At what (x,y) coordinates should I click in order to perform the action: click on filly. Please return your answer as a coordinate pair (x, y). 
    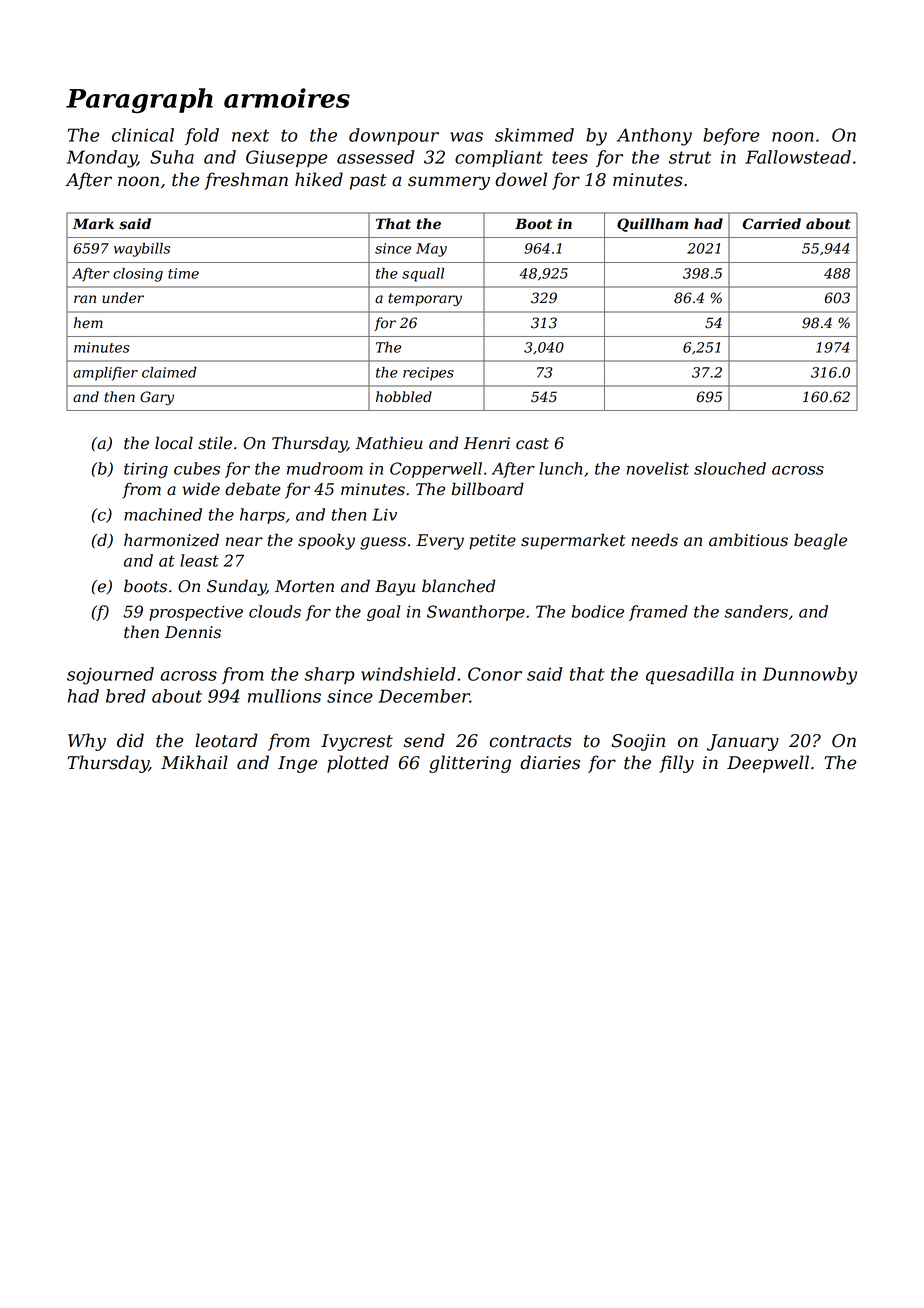
    Looking at the image, I should click on (676, 764).
